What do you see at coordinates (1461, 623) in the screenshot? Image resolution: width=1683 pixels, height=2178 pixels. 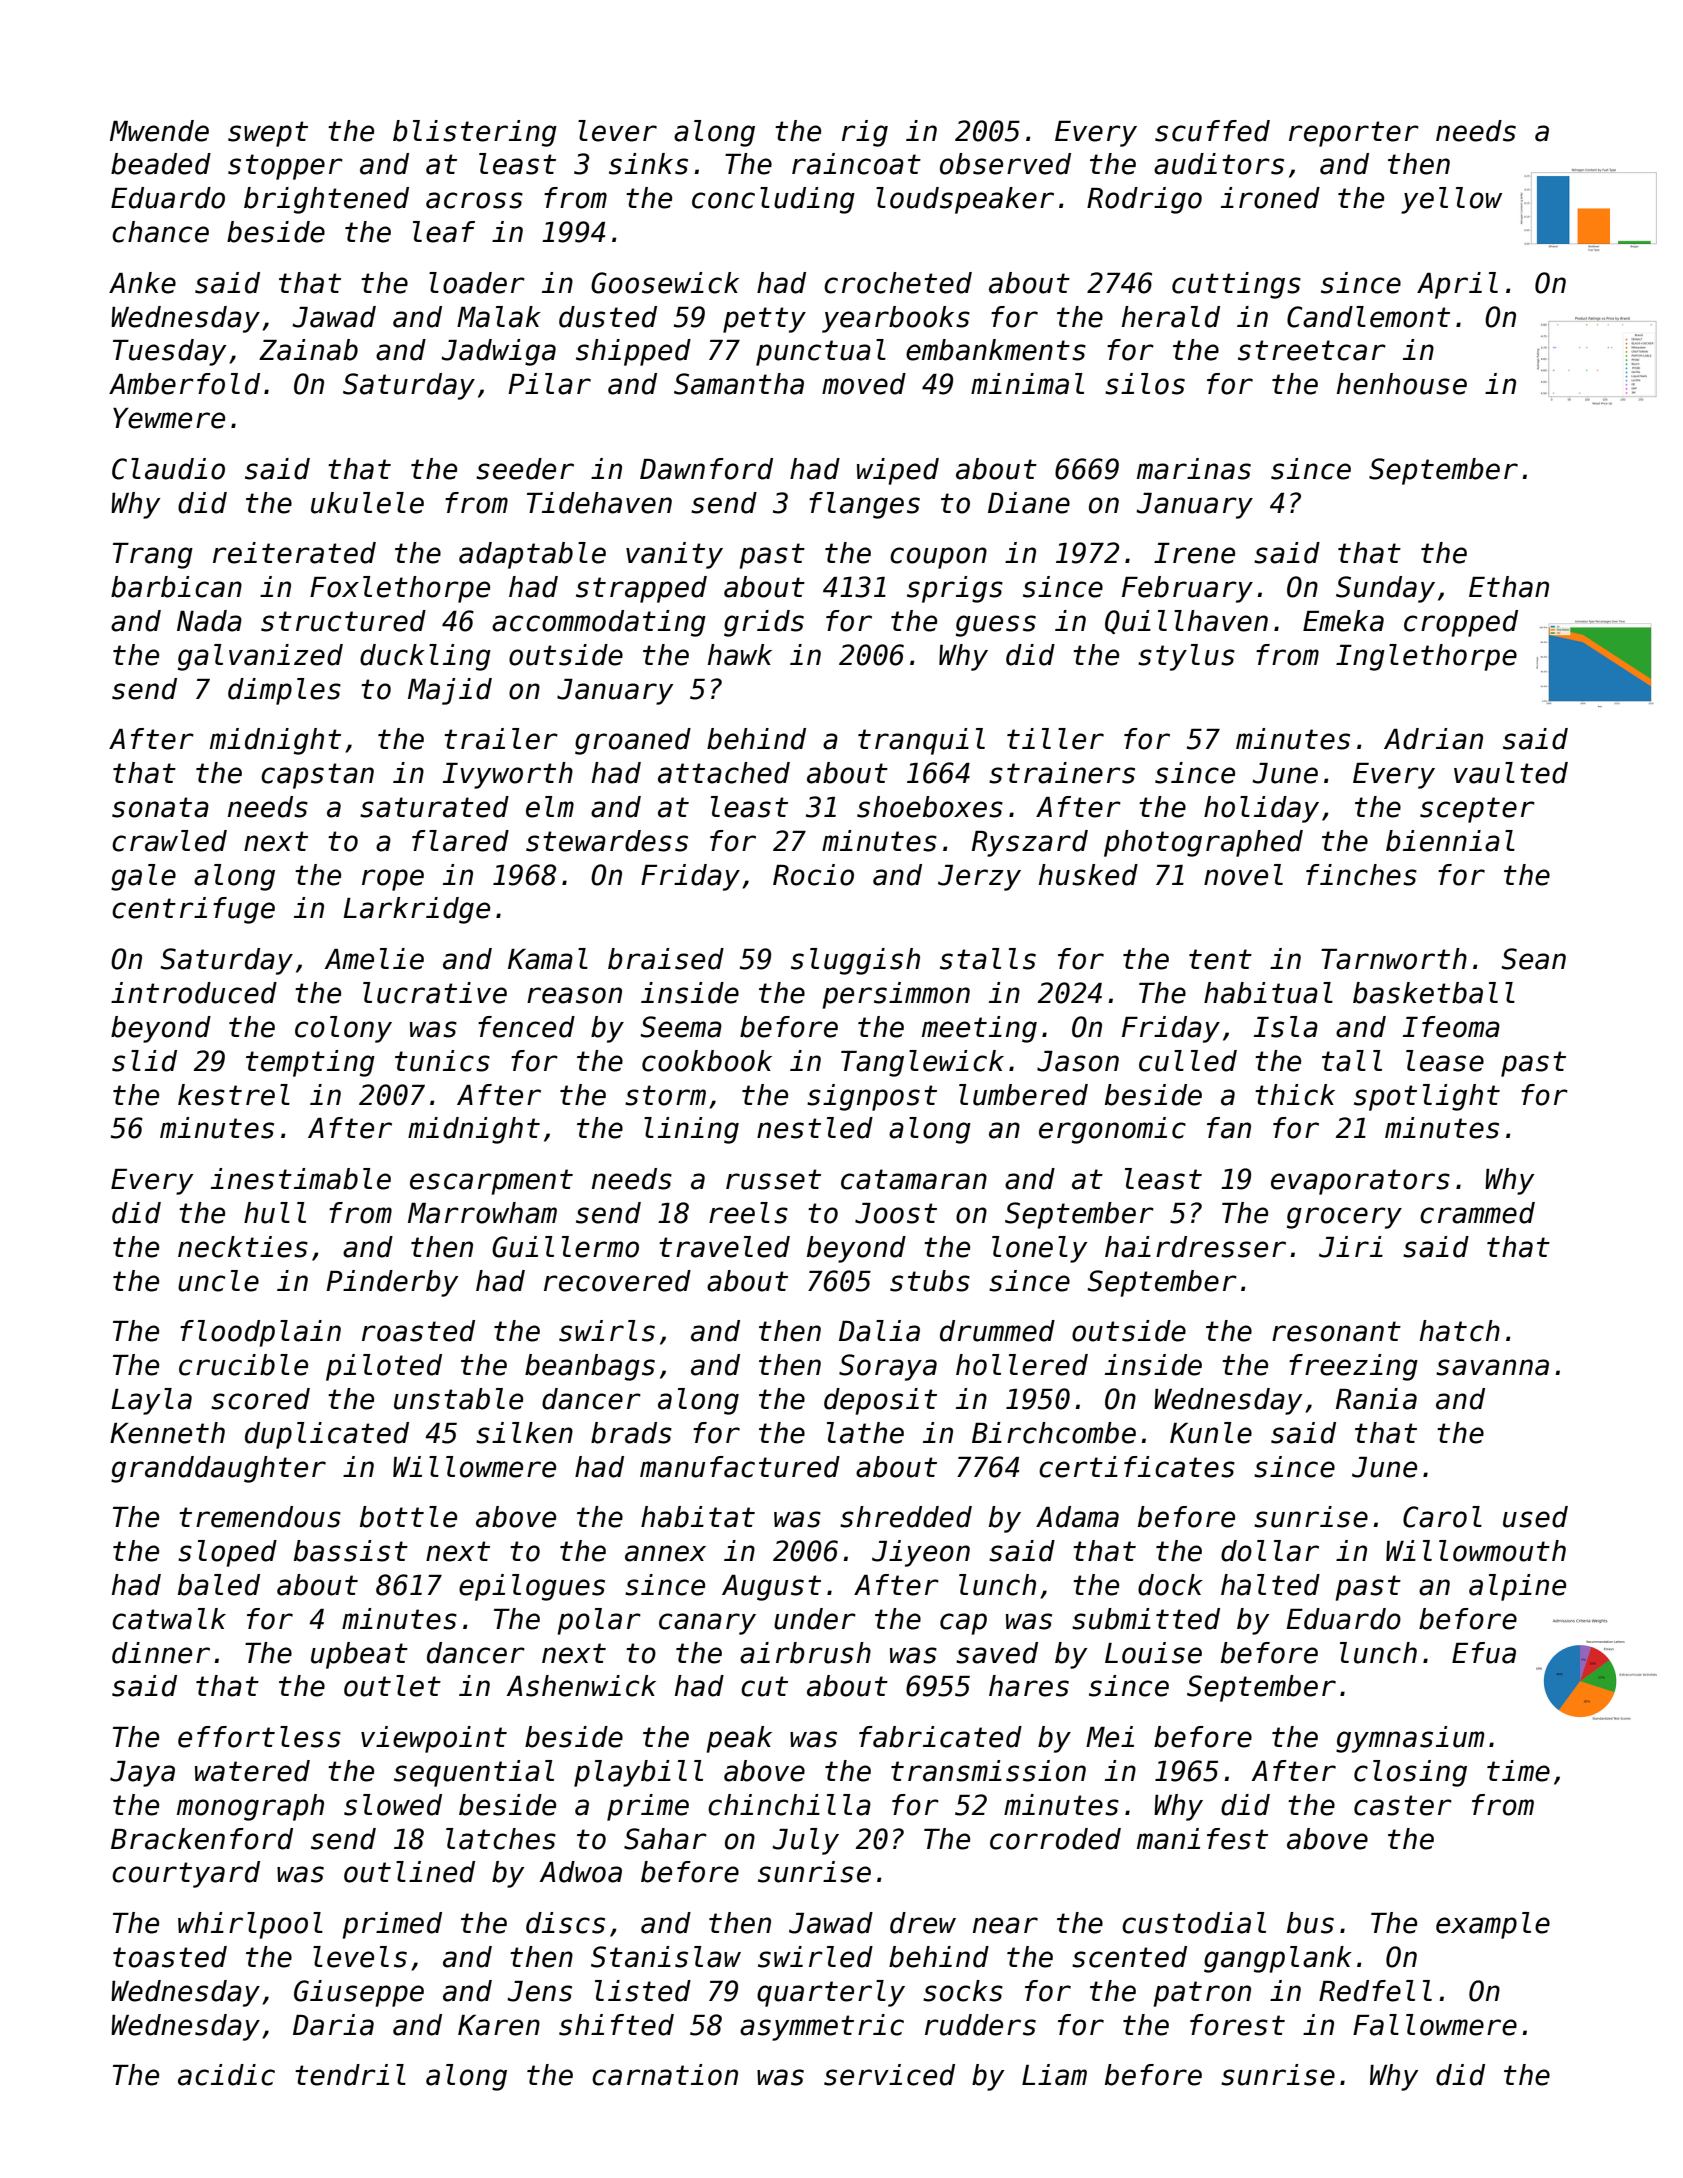 I see `cropped` at bounding box center [1461, 623].
